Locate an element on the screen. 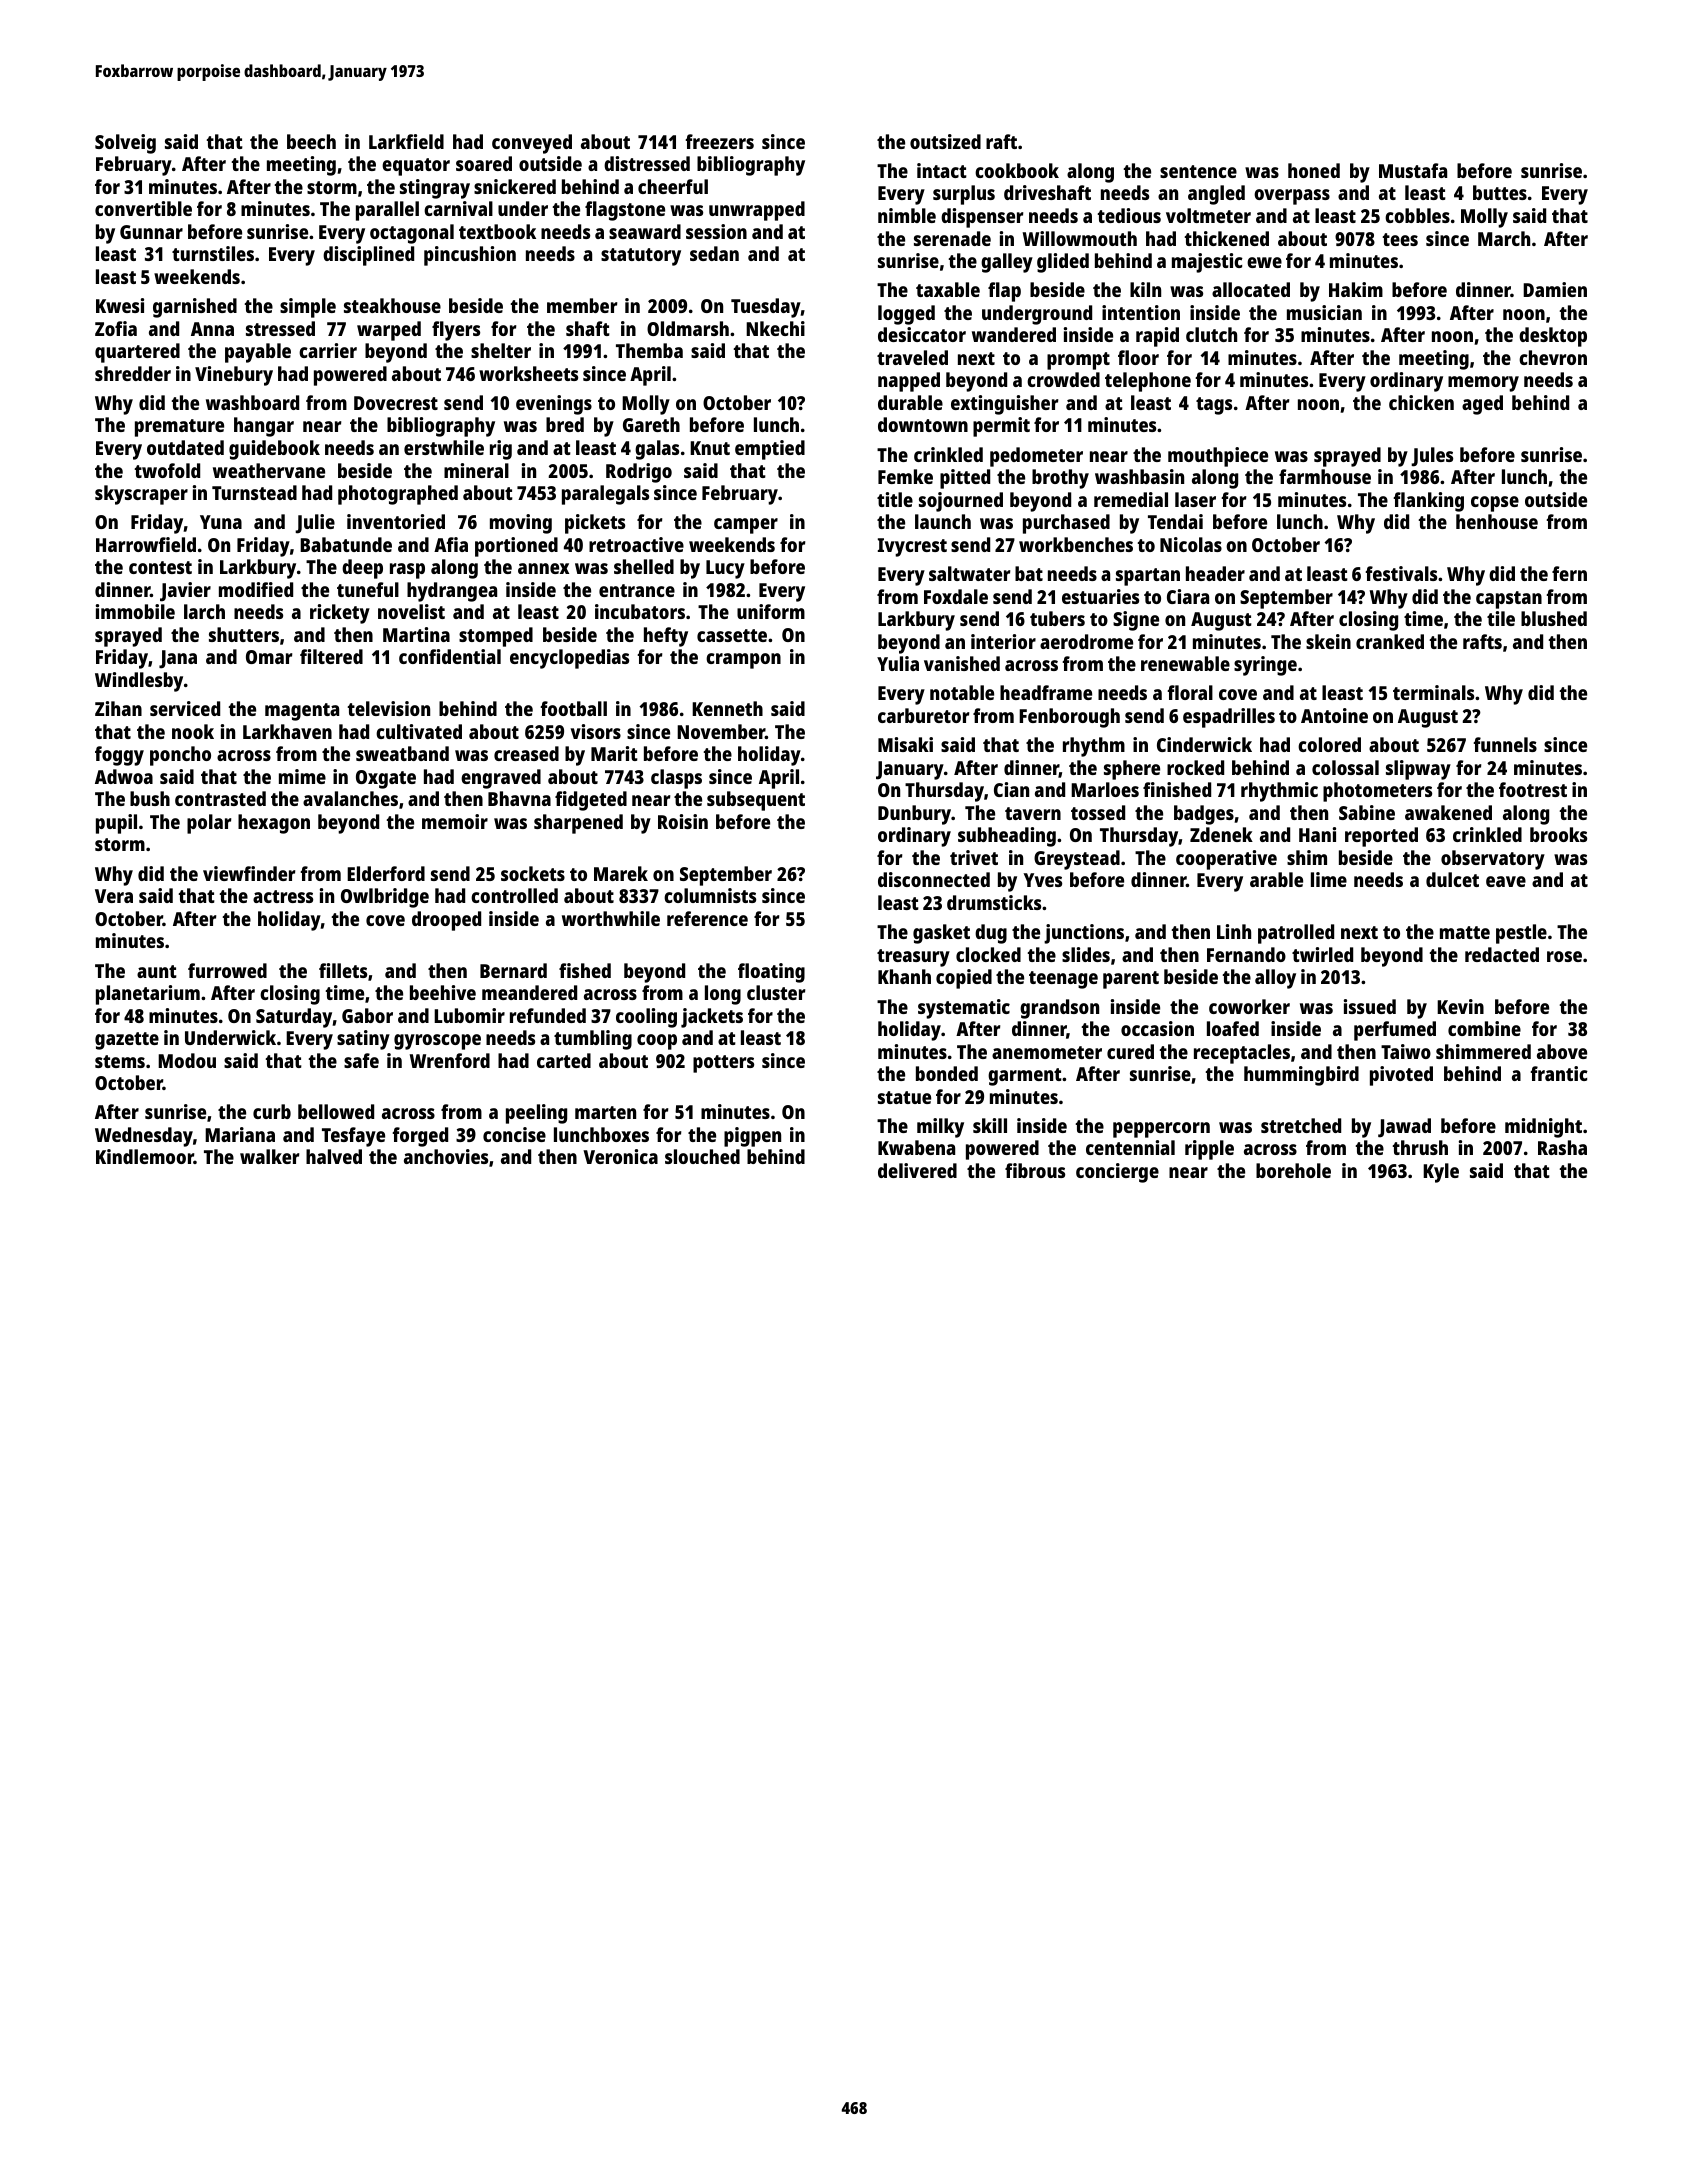  delivered is located at coordinates (917, 1170).
